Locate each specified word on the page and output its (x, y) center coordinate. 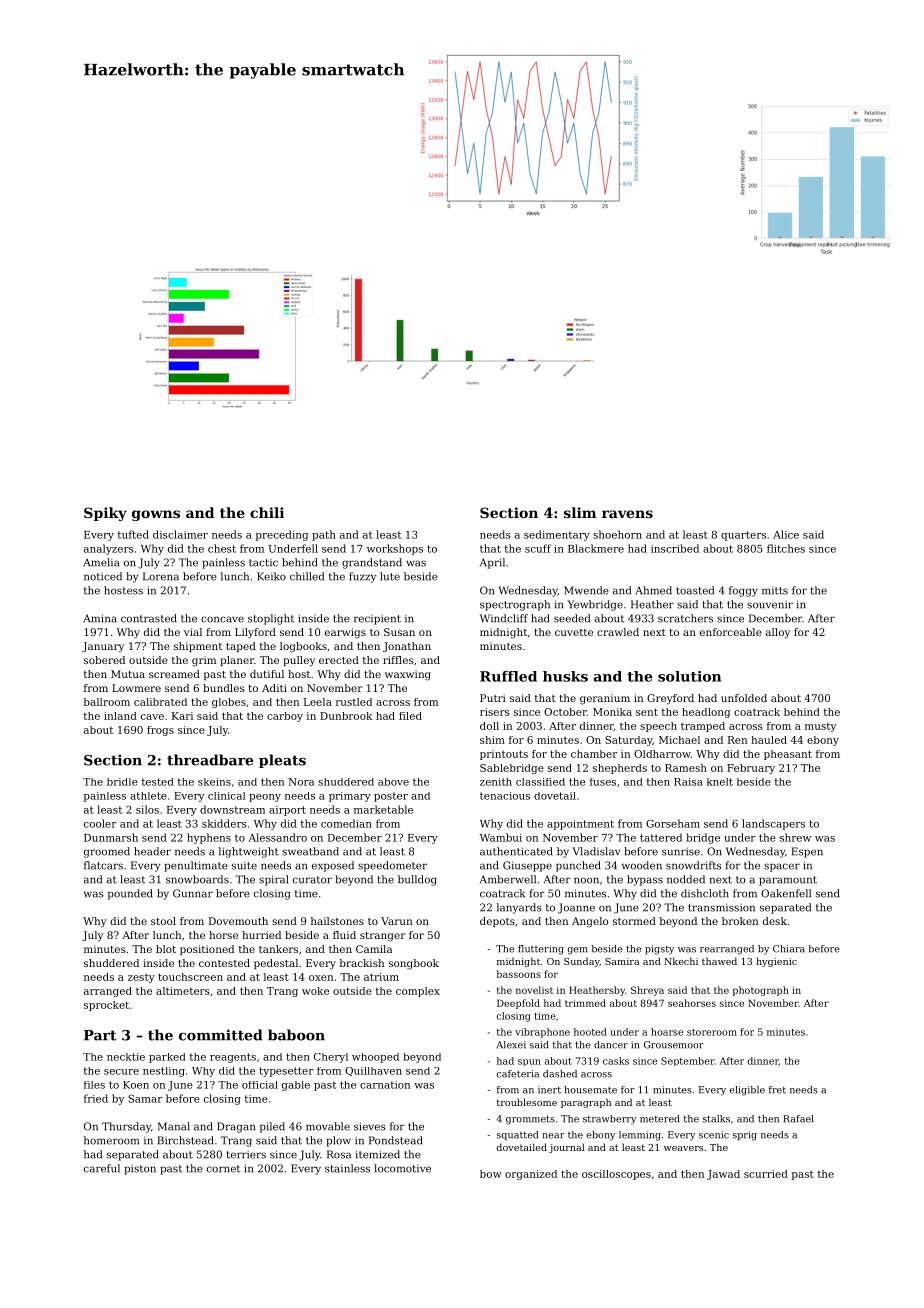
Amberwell (508, 879)
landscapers (773, 824)
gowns (156, 515)
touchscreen (190, 977)
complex (418, 992)
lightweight (249, 852)
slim (580, 512)
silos (147, 809)
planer (237, 661)
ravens (627, 514)
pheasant (788, 755)
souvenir (770, 605)
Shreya (647, 991)
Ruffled (508, 676)
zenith (496, 782)
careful (102, 1168)
